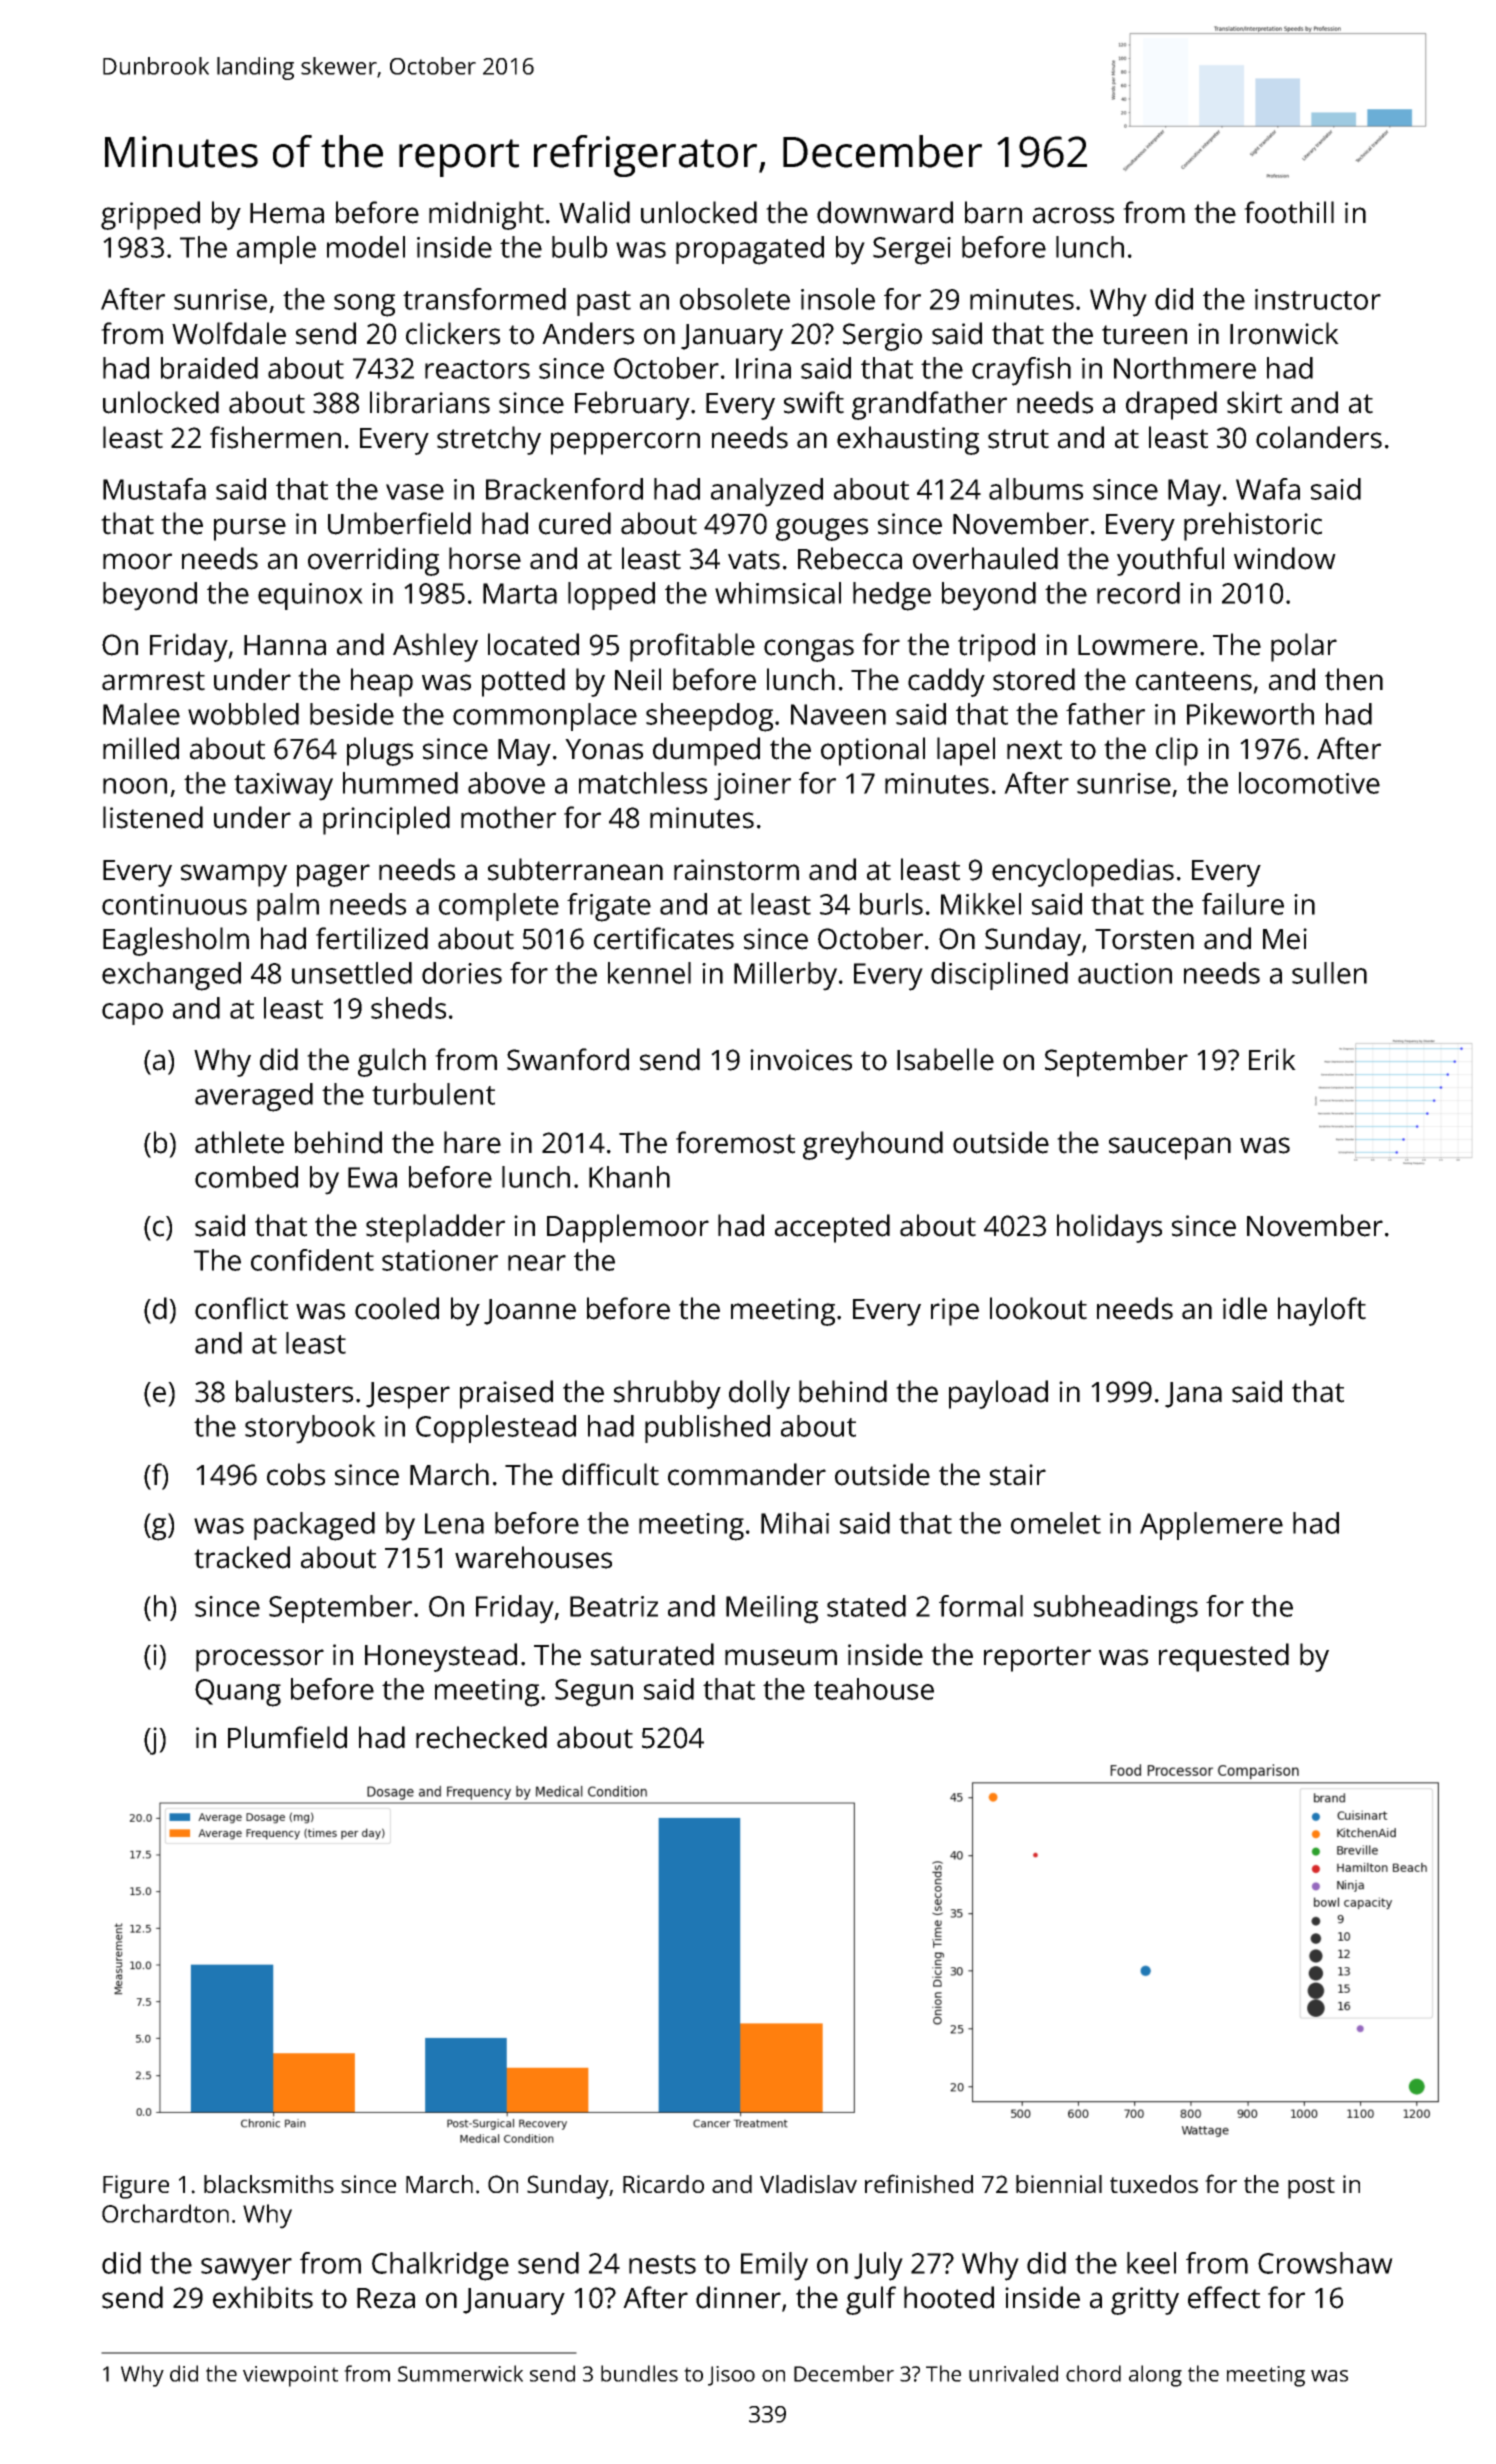 The height and width of the screenshot is (2464, 1496). I want to click on Plumfield, so click(287, 1737).
